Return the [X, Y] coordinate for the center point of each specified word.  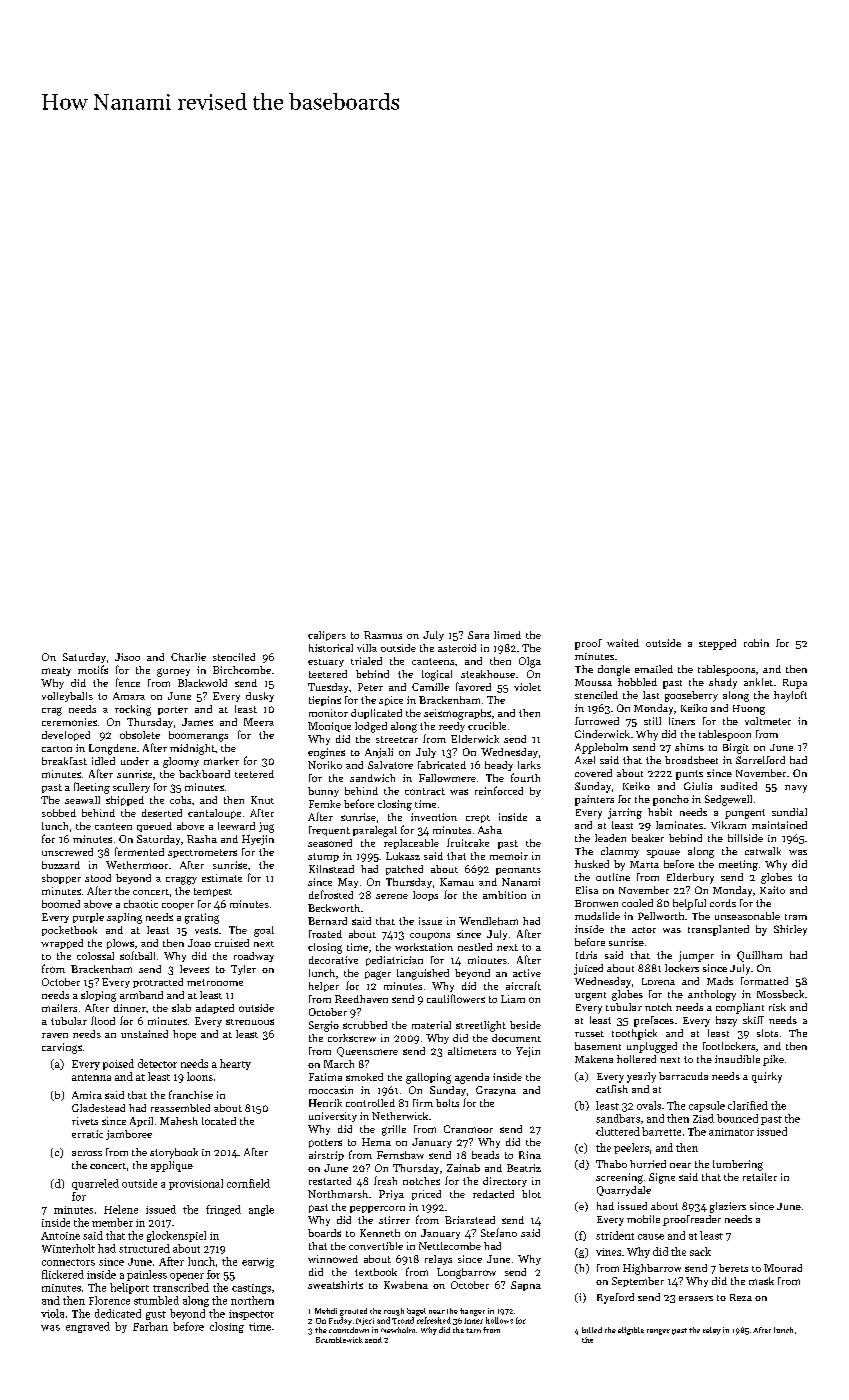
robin [756, 643]
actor [644, 930]
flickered [63, 1274]
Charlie [188, 657]
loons [200, 1076]
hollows [499, 1320]
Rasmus [383, 635]
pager [378, 975]
